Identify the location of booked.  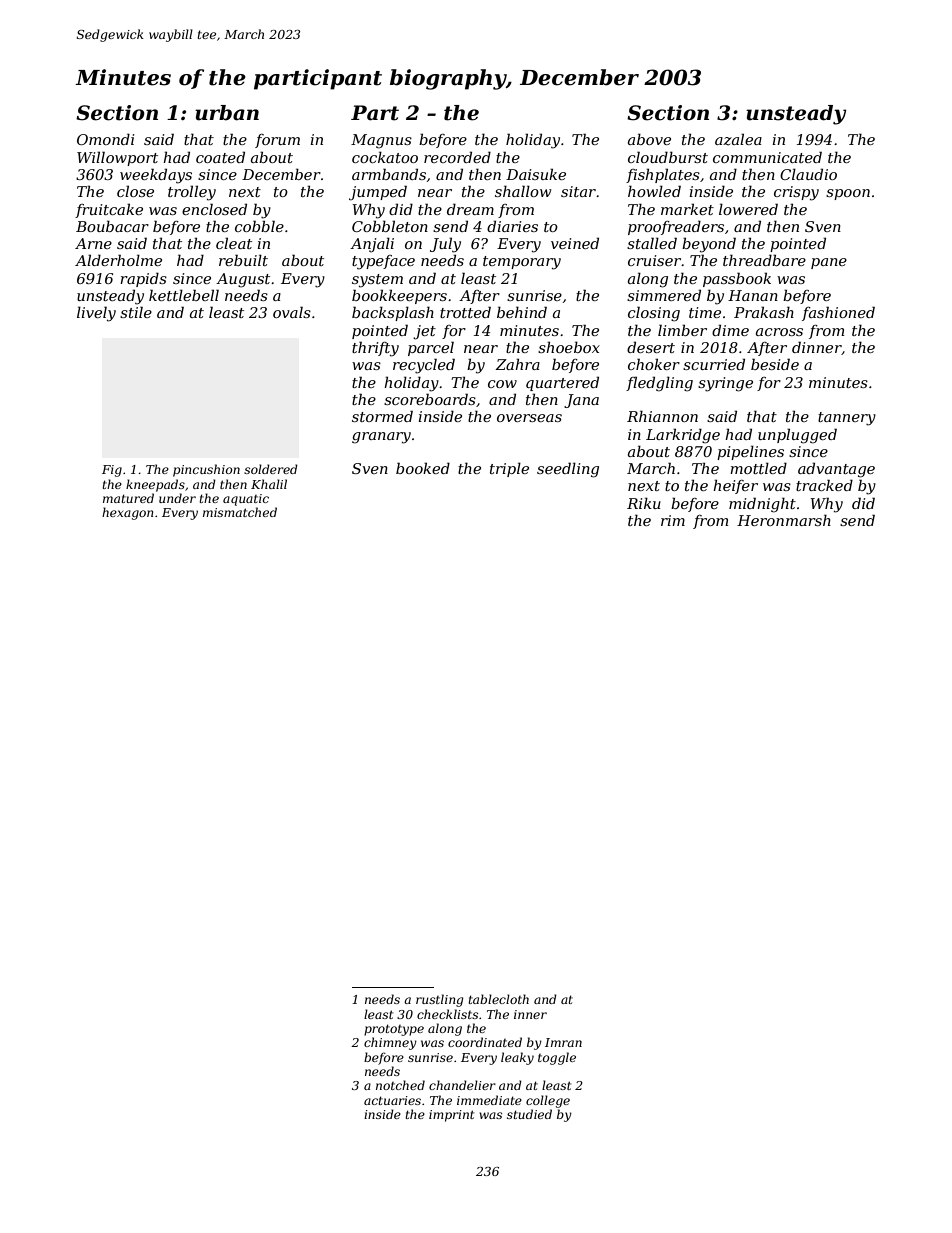
(423, 468).
